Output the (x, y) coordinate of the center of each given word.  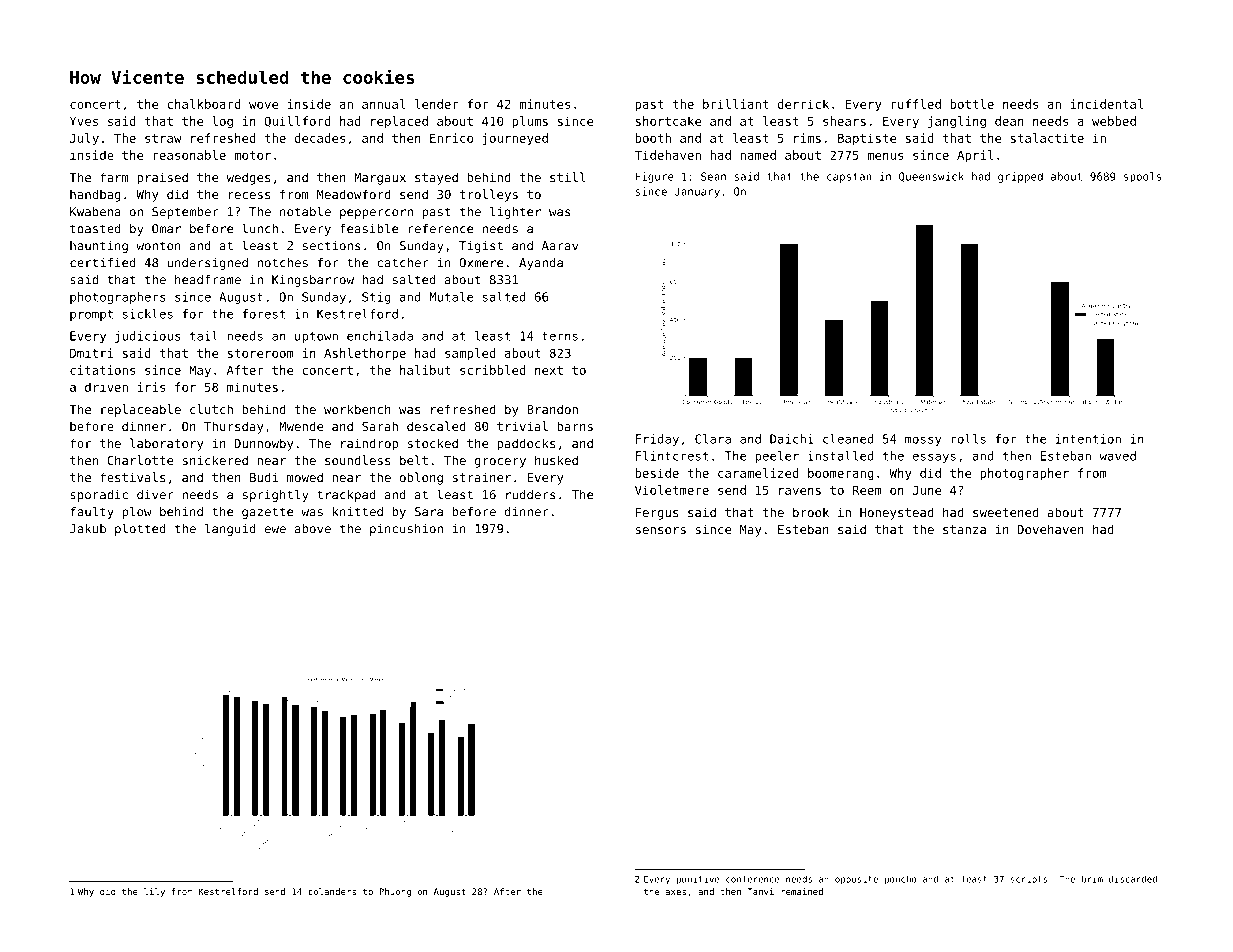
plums (530, 122)
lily (154, 892)
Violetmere (672, 490)
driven (106, 387)
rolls (968, 439)
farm (114, 177)
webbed (1114, 121)
